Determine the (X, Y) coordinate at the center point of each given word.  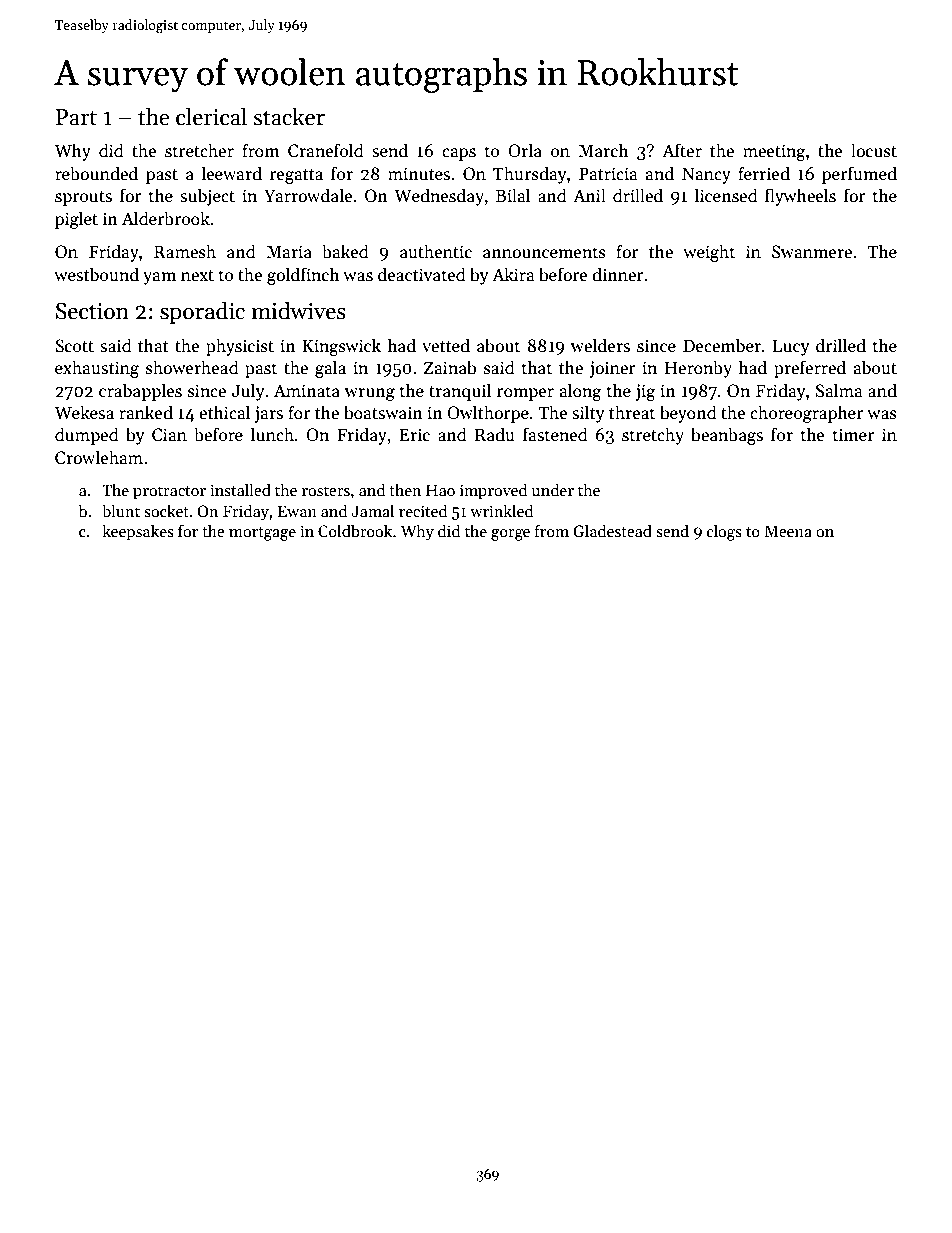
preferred (810, 369)
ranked (146, 412)
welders (600, 345)
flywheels (800, 197)
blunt (121, 510)
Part (76, 117)
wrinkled (501, 510)
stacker (289, 116)
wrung (370, 394)
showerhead (192, 367)
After (682, 150)
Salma (839, 390)
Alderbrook (166, 218)
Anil (589, 195)
